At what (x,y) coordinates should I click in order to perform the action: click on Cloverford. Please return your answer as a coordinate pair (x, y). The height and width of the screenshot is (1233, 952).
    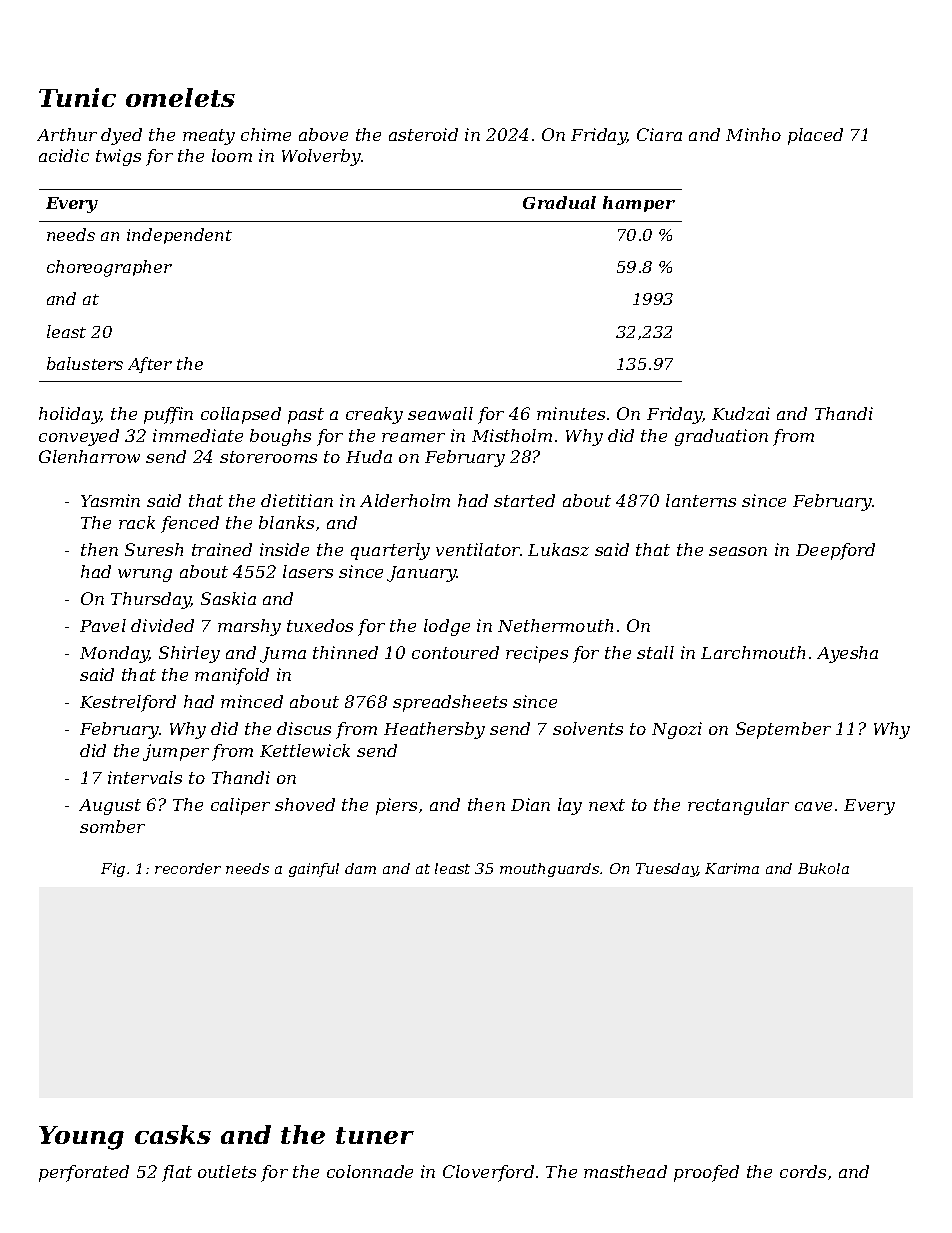
    Looking at the image, I should click on (488, 1173).
